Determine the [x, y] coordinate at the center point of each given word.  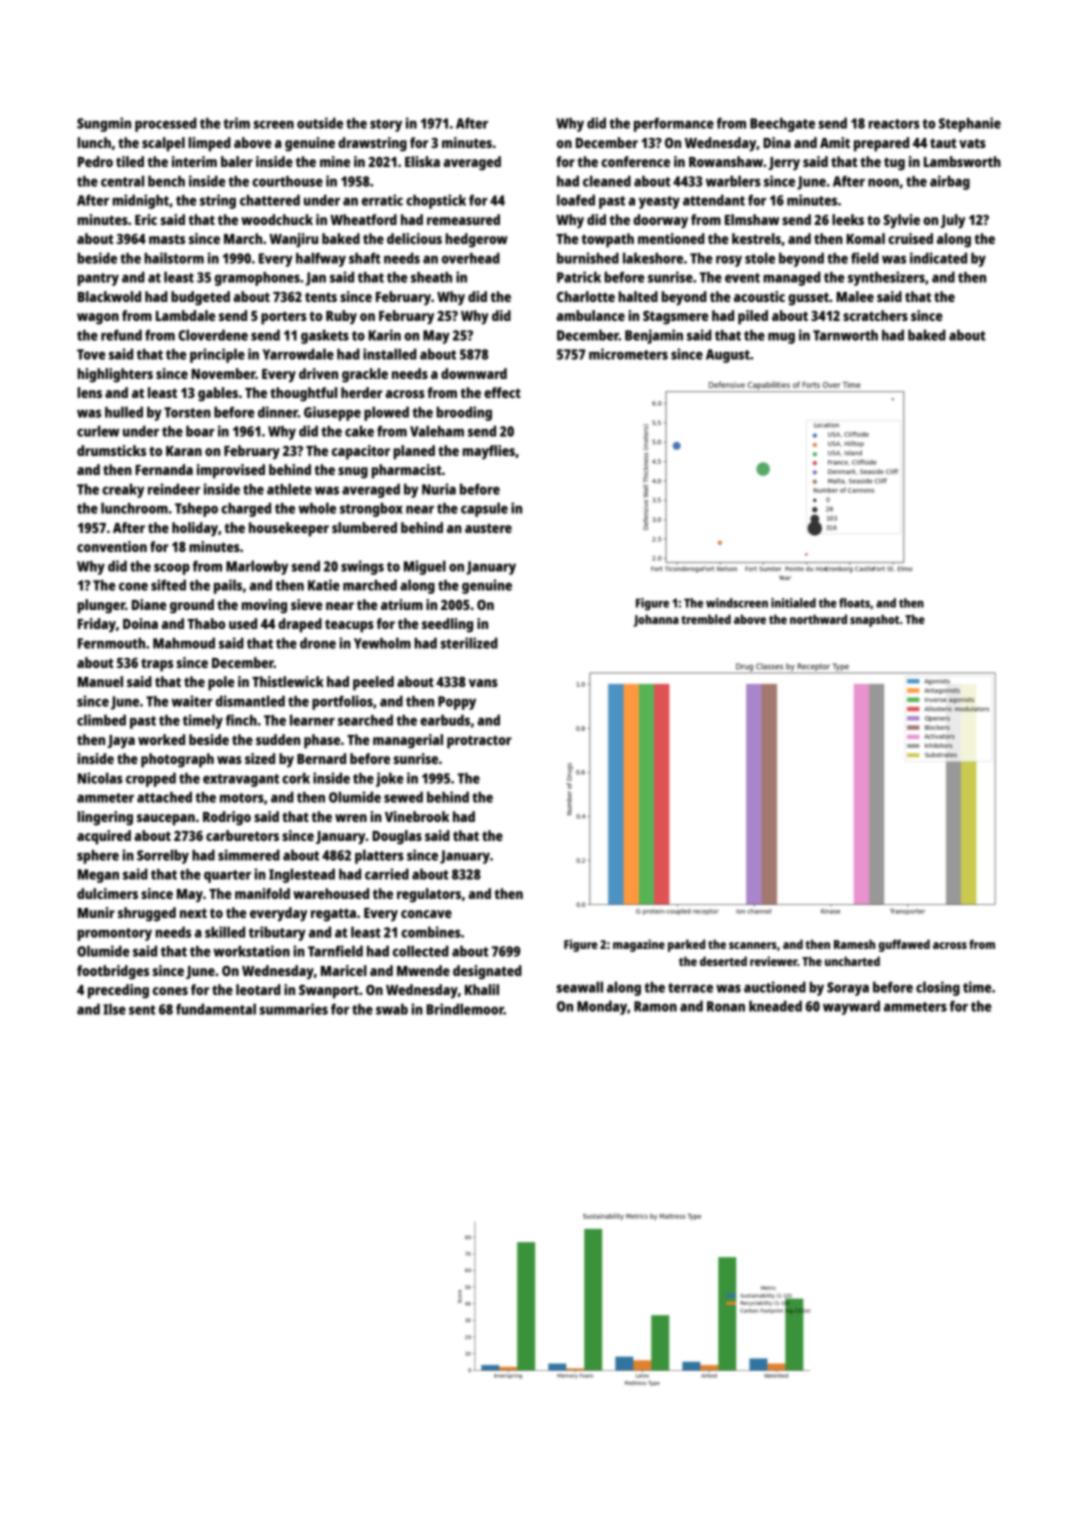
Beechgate [782, 125]
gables [218, 394]
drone [318, 643]
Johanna [656, 620]
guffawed [904, 945]
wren [351, 818]
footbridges [113, 972]
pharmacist [407, 471]
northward [818, 619]
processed [166, 124]
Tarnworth [845, 335]
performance [674, 124]
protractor [479, 742]
